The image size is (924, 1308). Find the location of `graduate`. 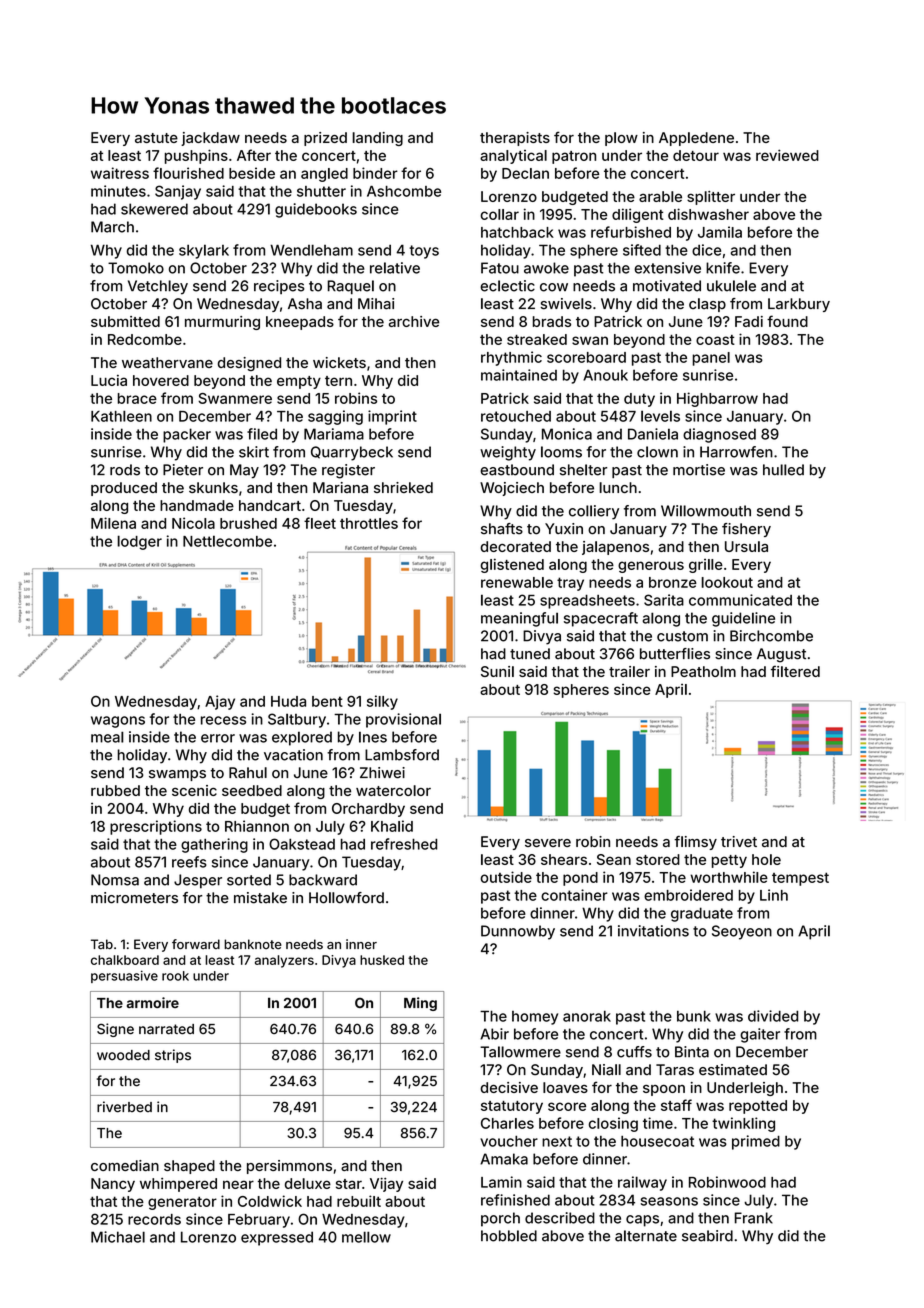

graduate is located at coordinates (702, 914).
